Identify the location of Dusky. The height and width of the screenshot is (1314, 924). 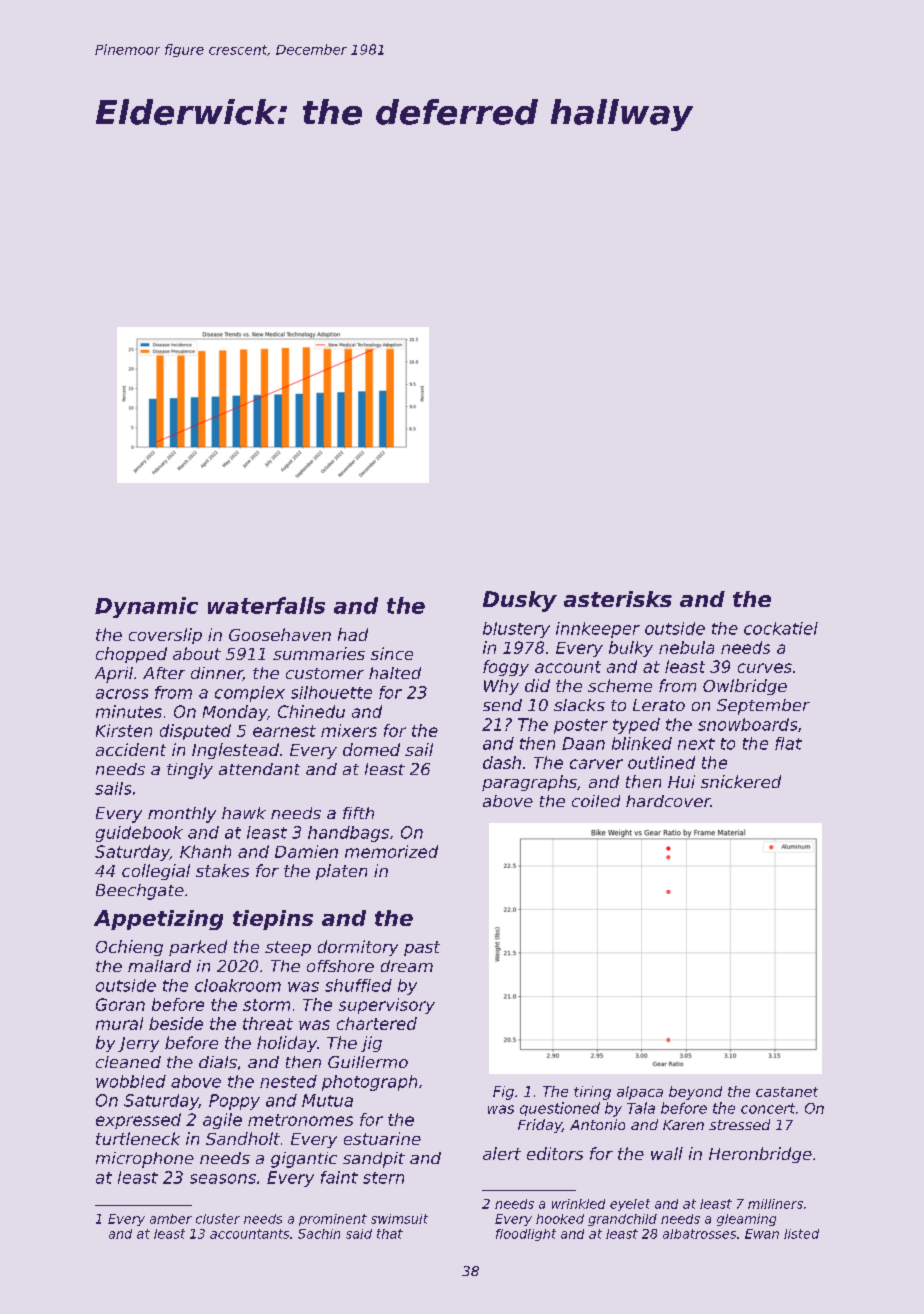
(520, 601).
